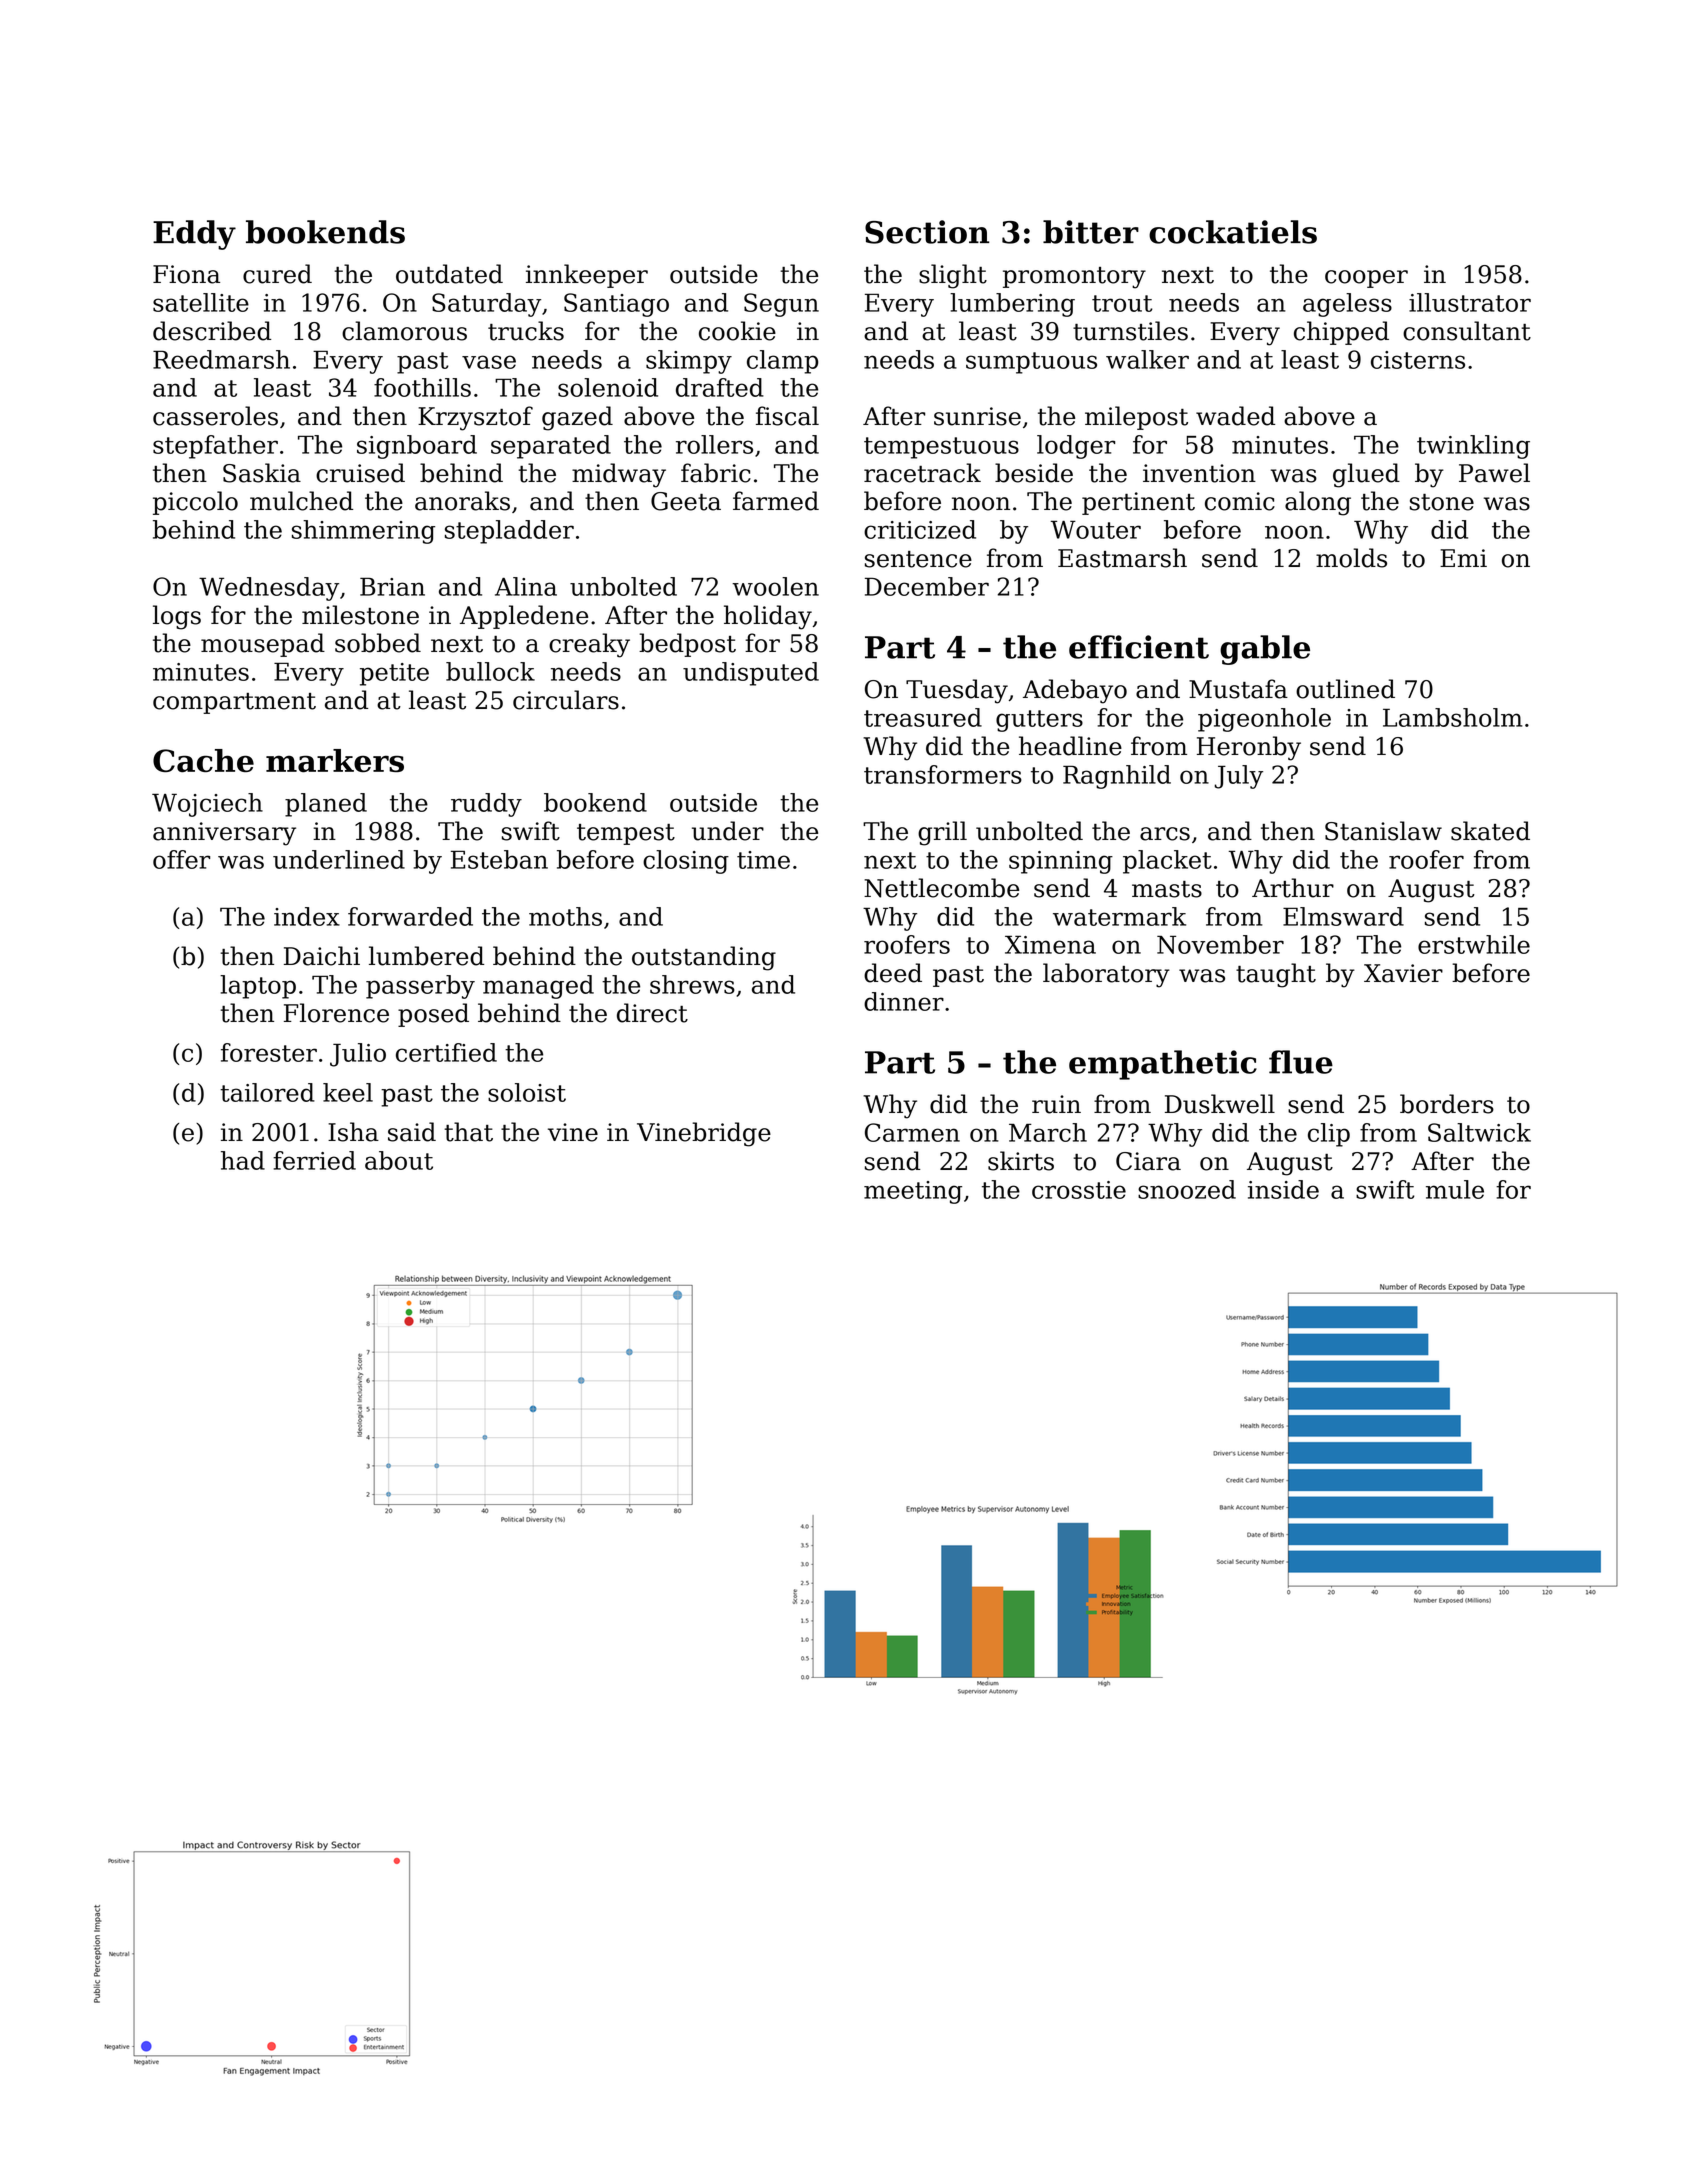 This document has width=1683, height=2178. What do you see at coordinates (353, 1132) in the document?
I see `Isha` at bounding box center [353, 1132].
